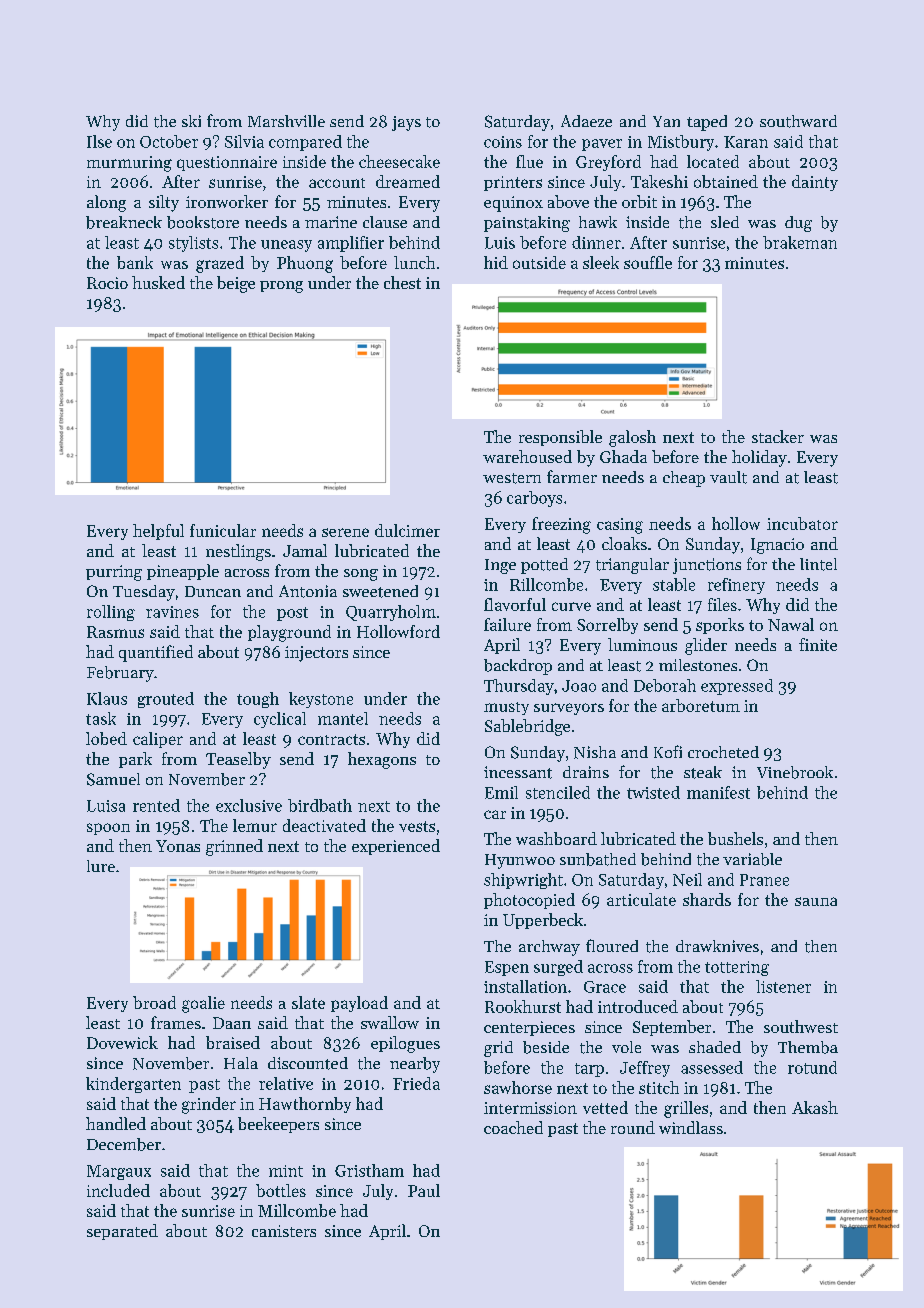  I want to click on Pranee, so click(764, 880).
